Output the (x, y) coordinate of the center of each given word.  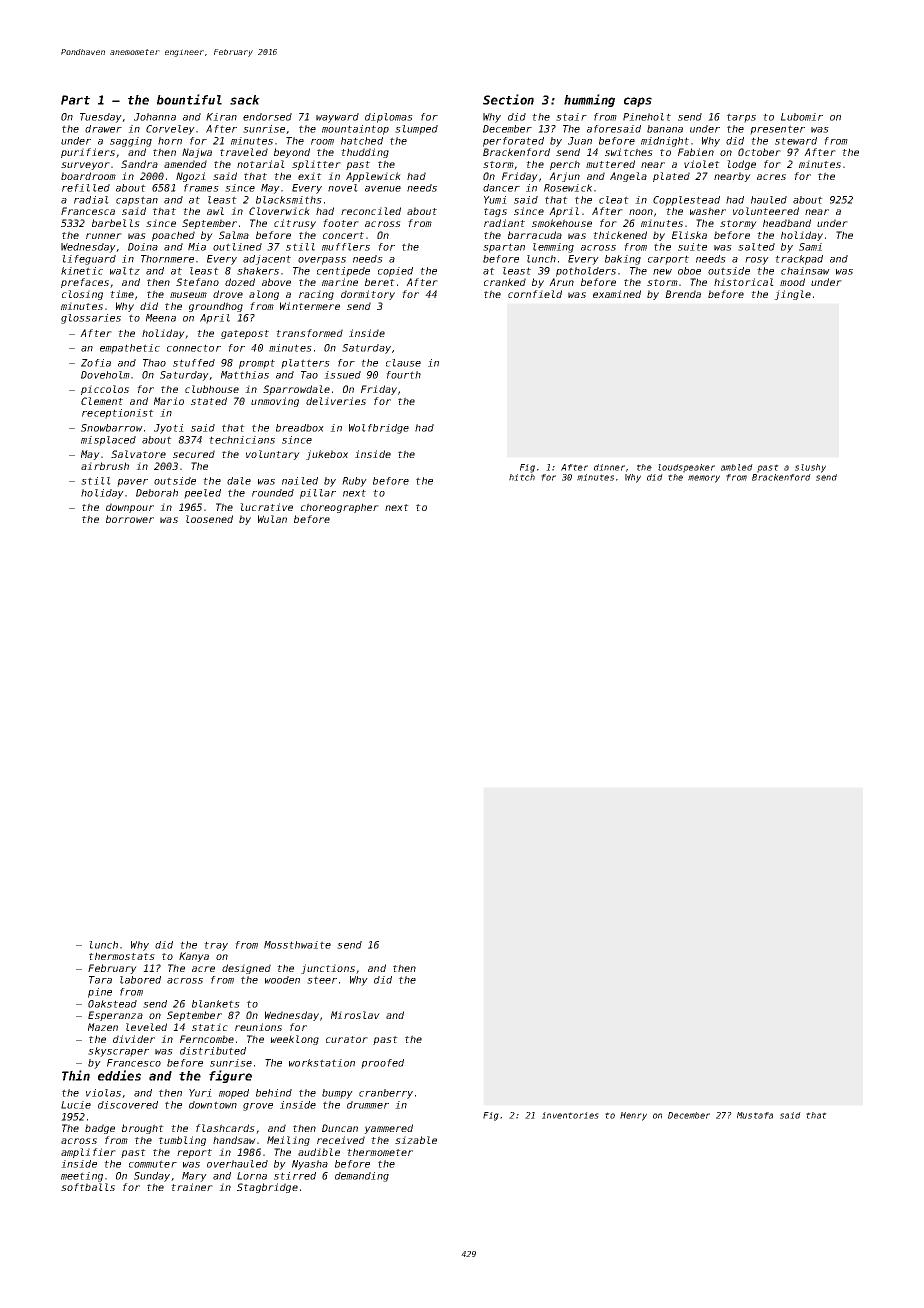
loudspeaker (686, 468)
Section (508, 99)
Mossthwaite (297, 945)
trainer (192, 1187)
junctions (328, 969)
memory (704, 479)
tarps (741, 118)
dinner (609, 467)
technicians (242, 440)
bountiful (189, 99)
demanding (362, 1177)
